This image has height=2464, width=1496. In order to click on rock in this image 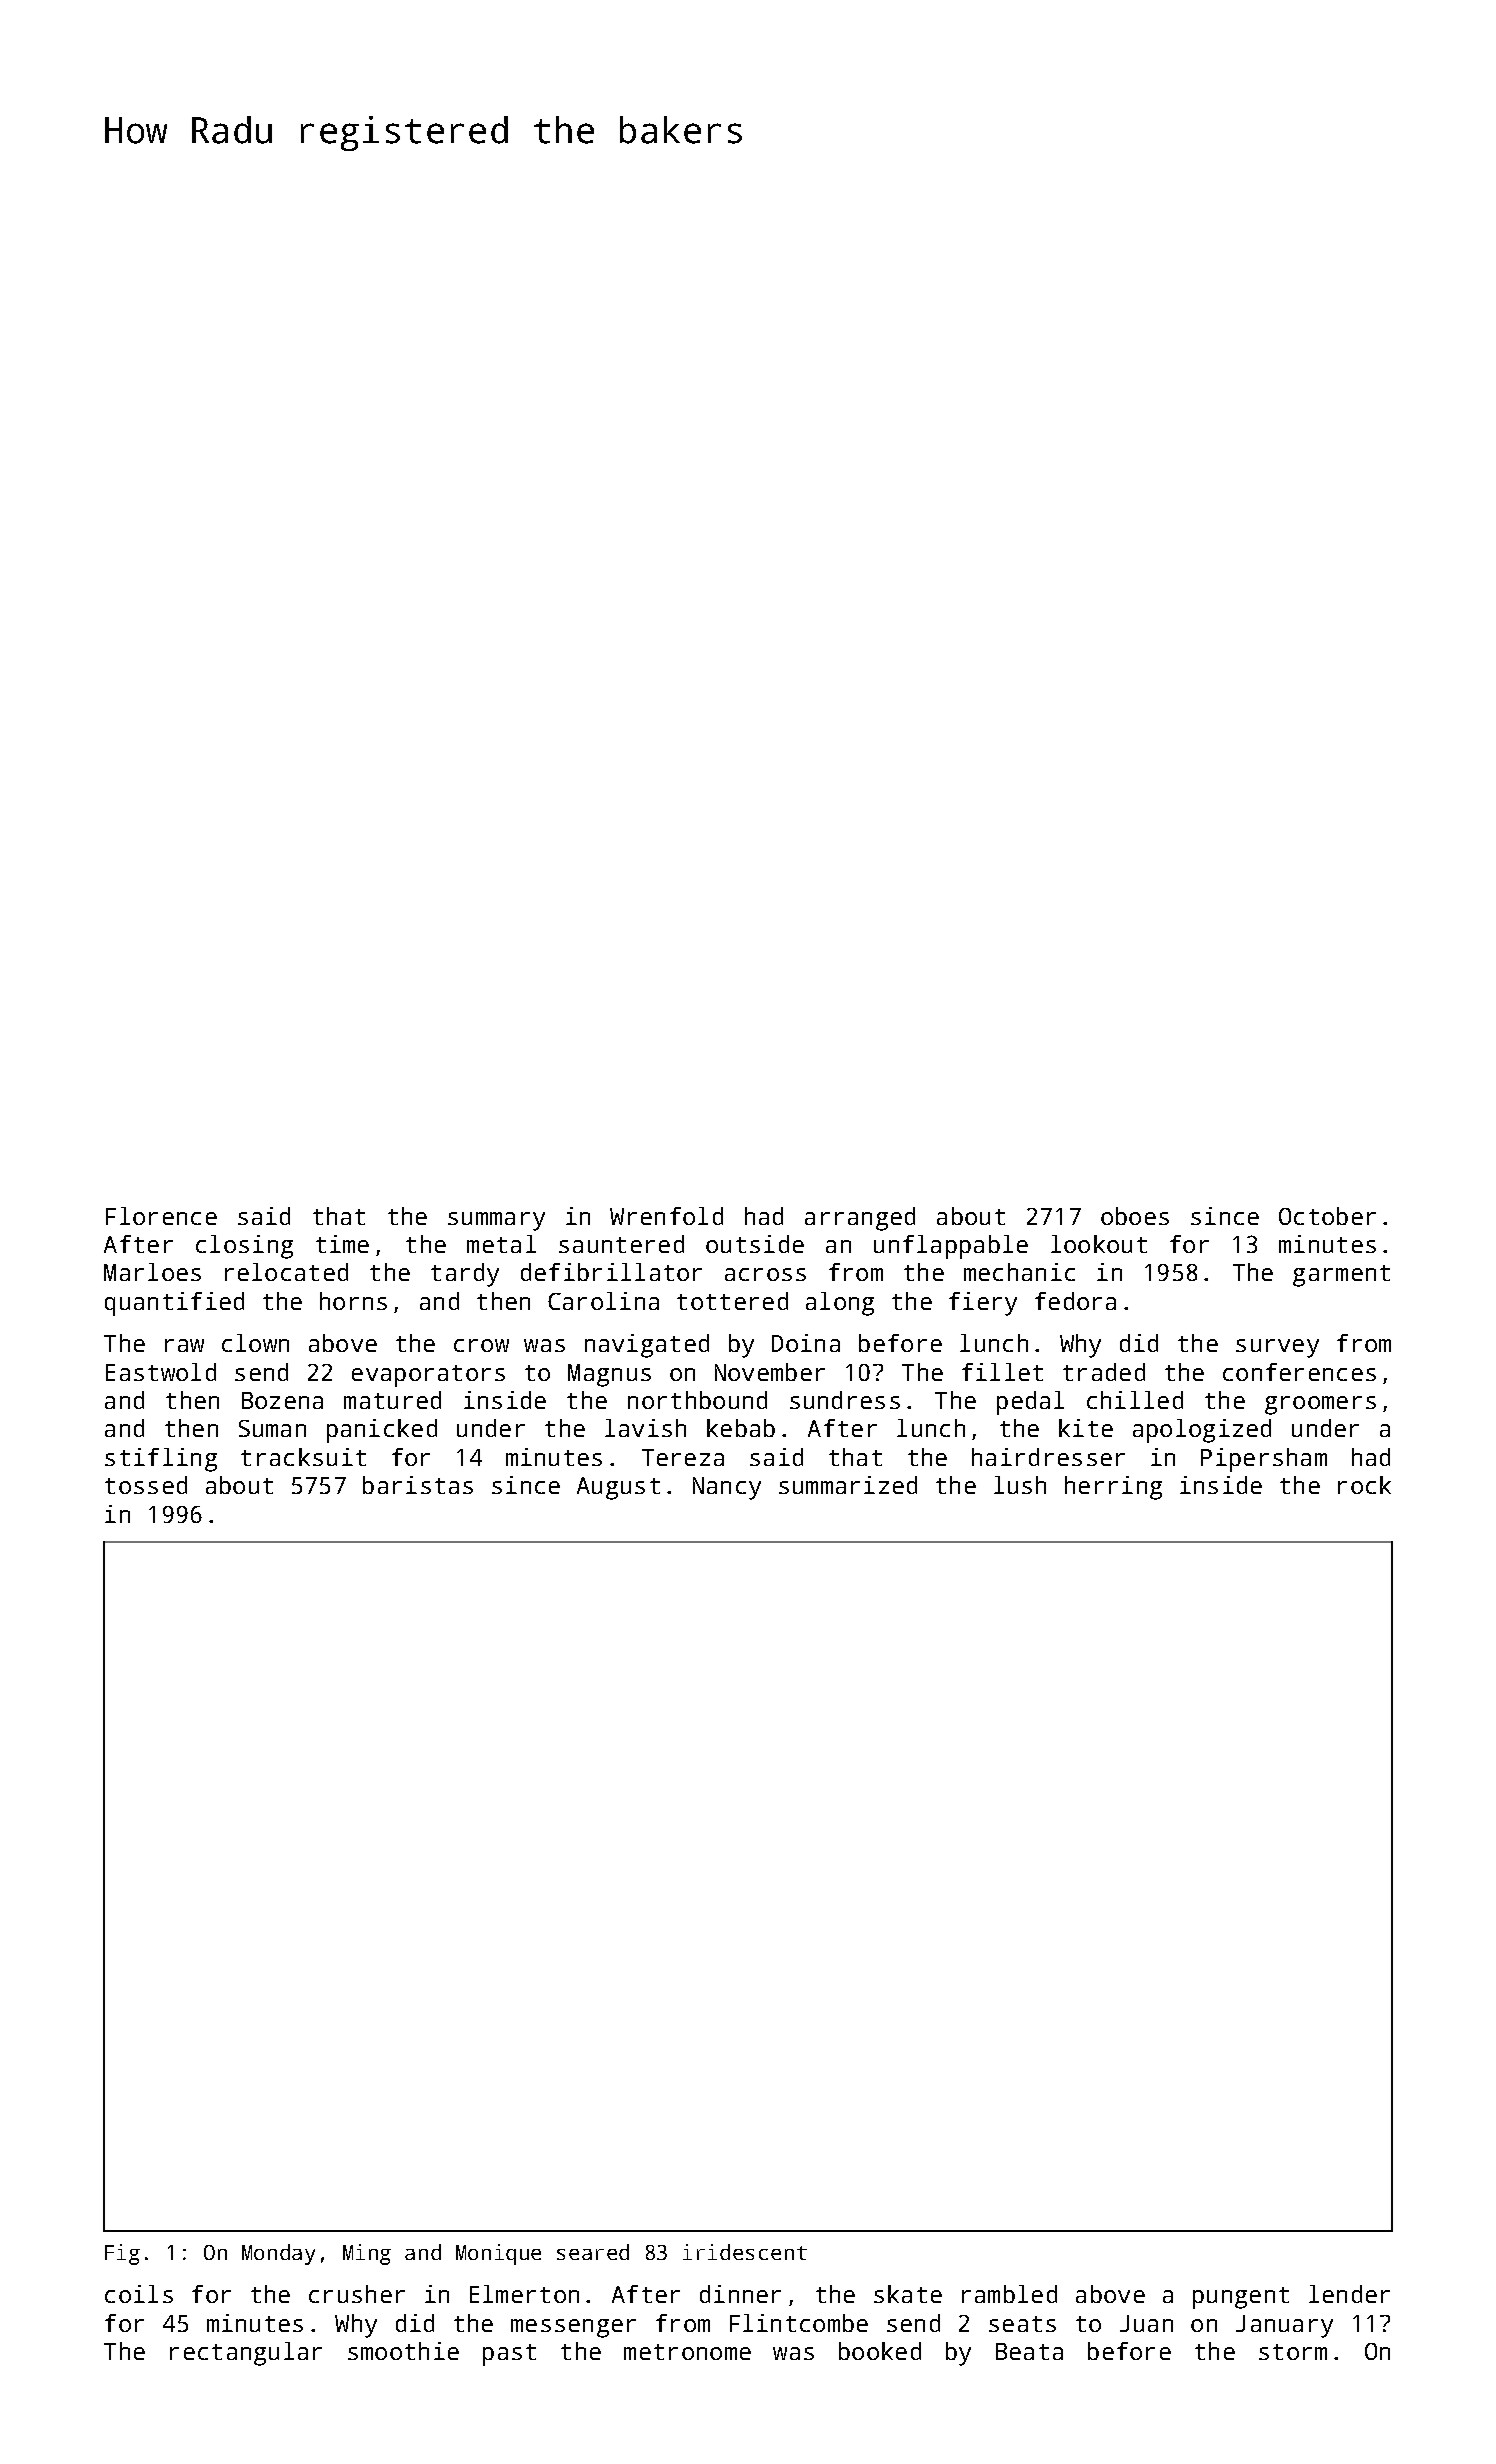, I will do `click(1364, 1485)`.
